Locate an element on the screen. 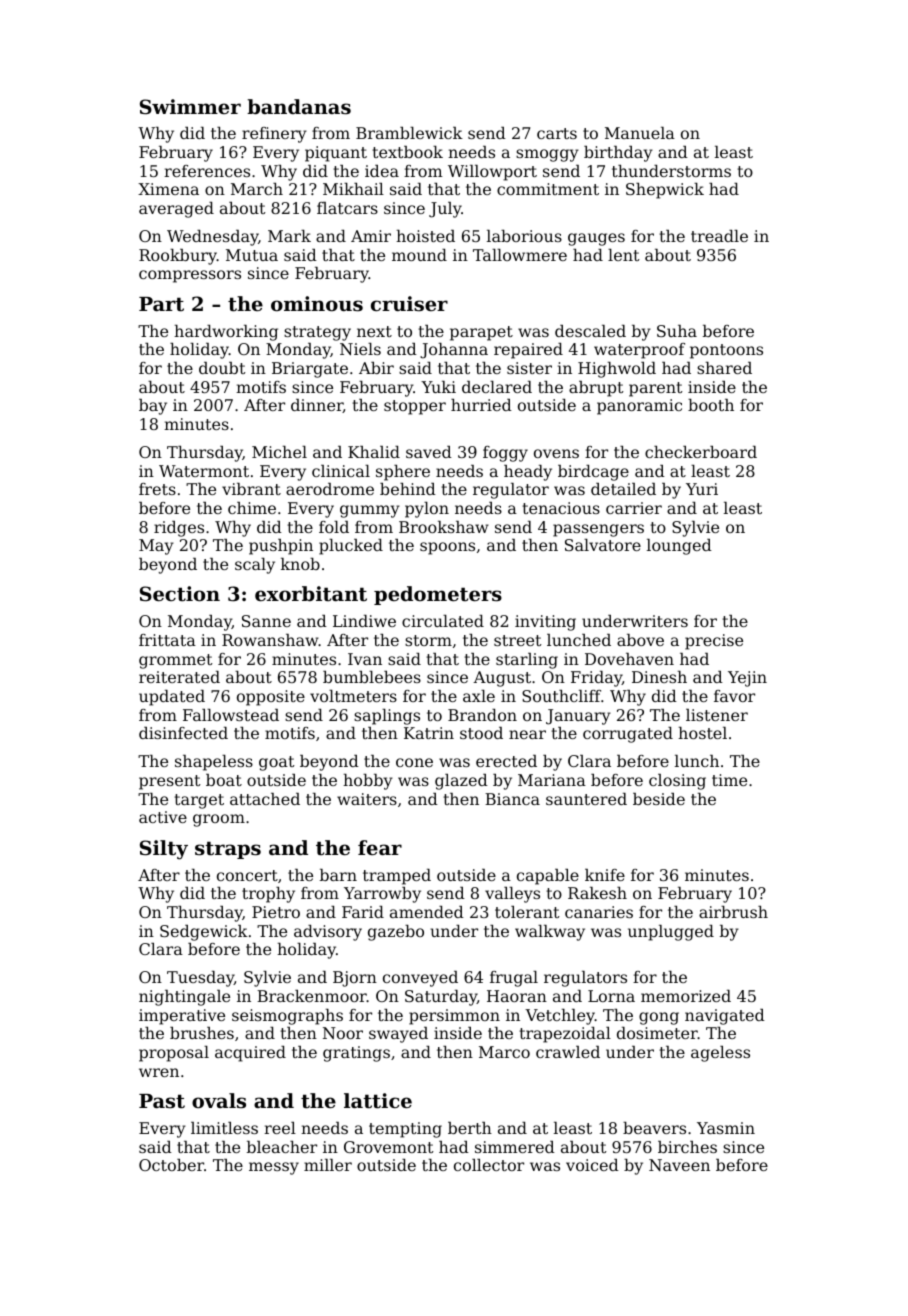 The width and height of the screenshot is (908, 1316). above is located at coordinates (640, 640).
